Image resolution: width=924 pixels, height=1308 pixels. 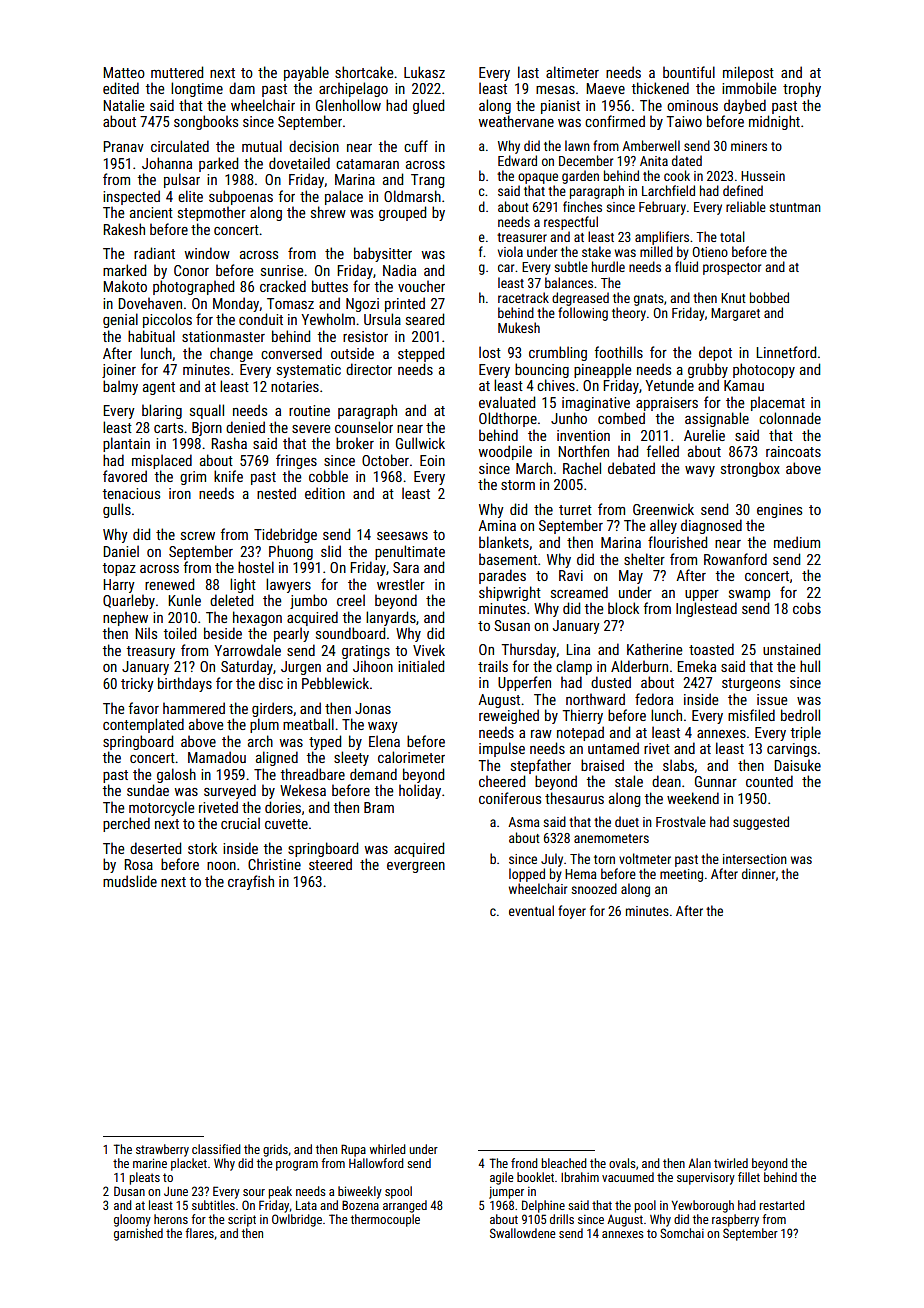 I want to click on fluid, so click(x=686, y=266).
